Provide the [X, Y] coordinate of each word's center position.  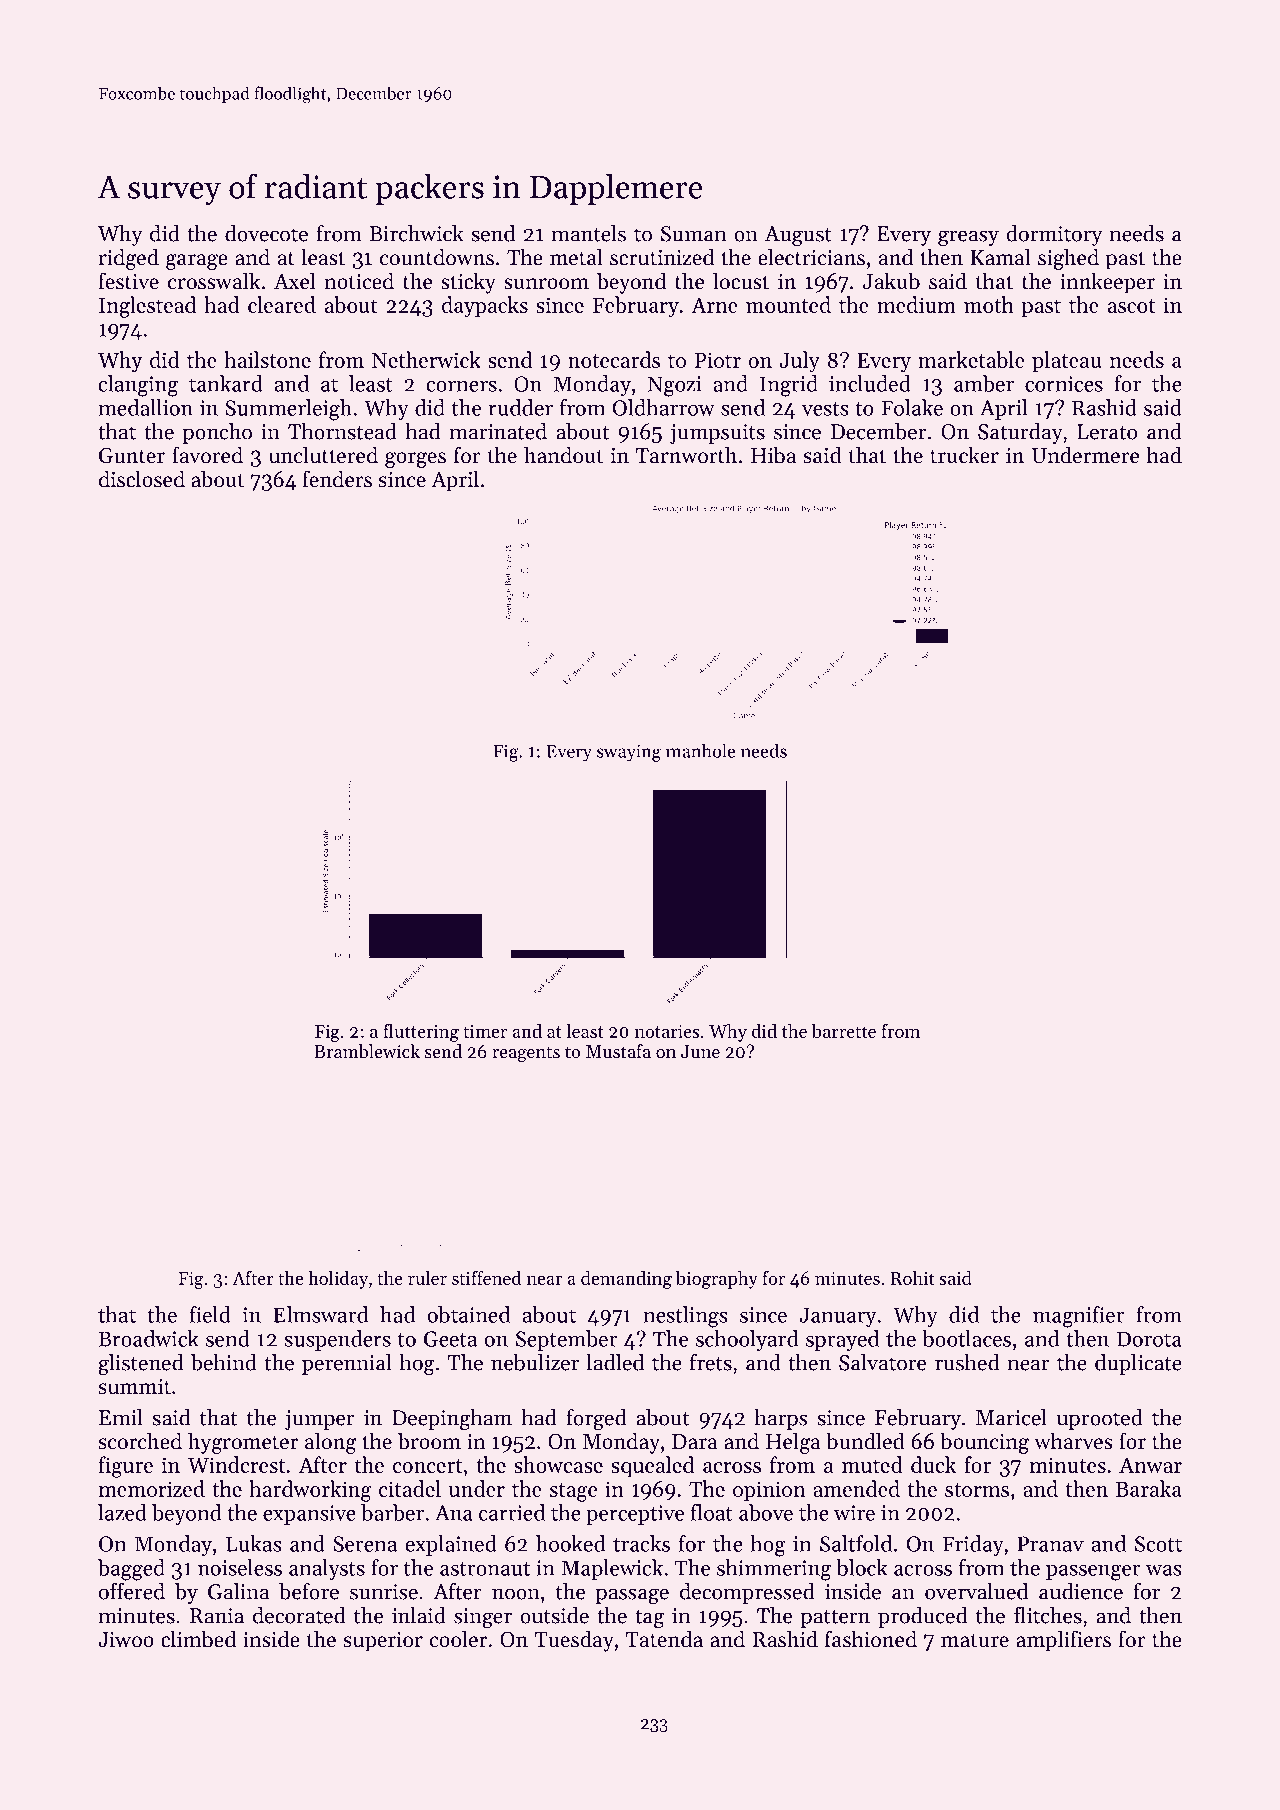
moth [989, 304]
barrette [844, 1031]
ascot [1131, 306]
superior [383, 1642]
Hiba [773, 455]
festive [129, 281]
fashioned [871, 1639]
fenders [337, 479]
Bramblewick [367, 1051]
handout [563, 455]
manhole [701, 751]
